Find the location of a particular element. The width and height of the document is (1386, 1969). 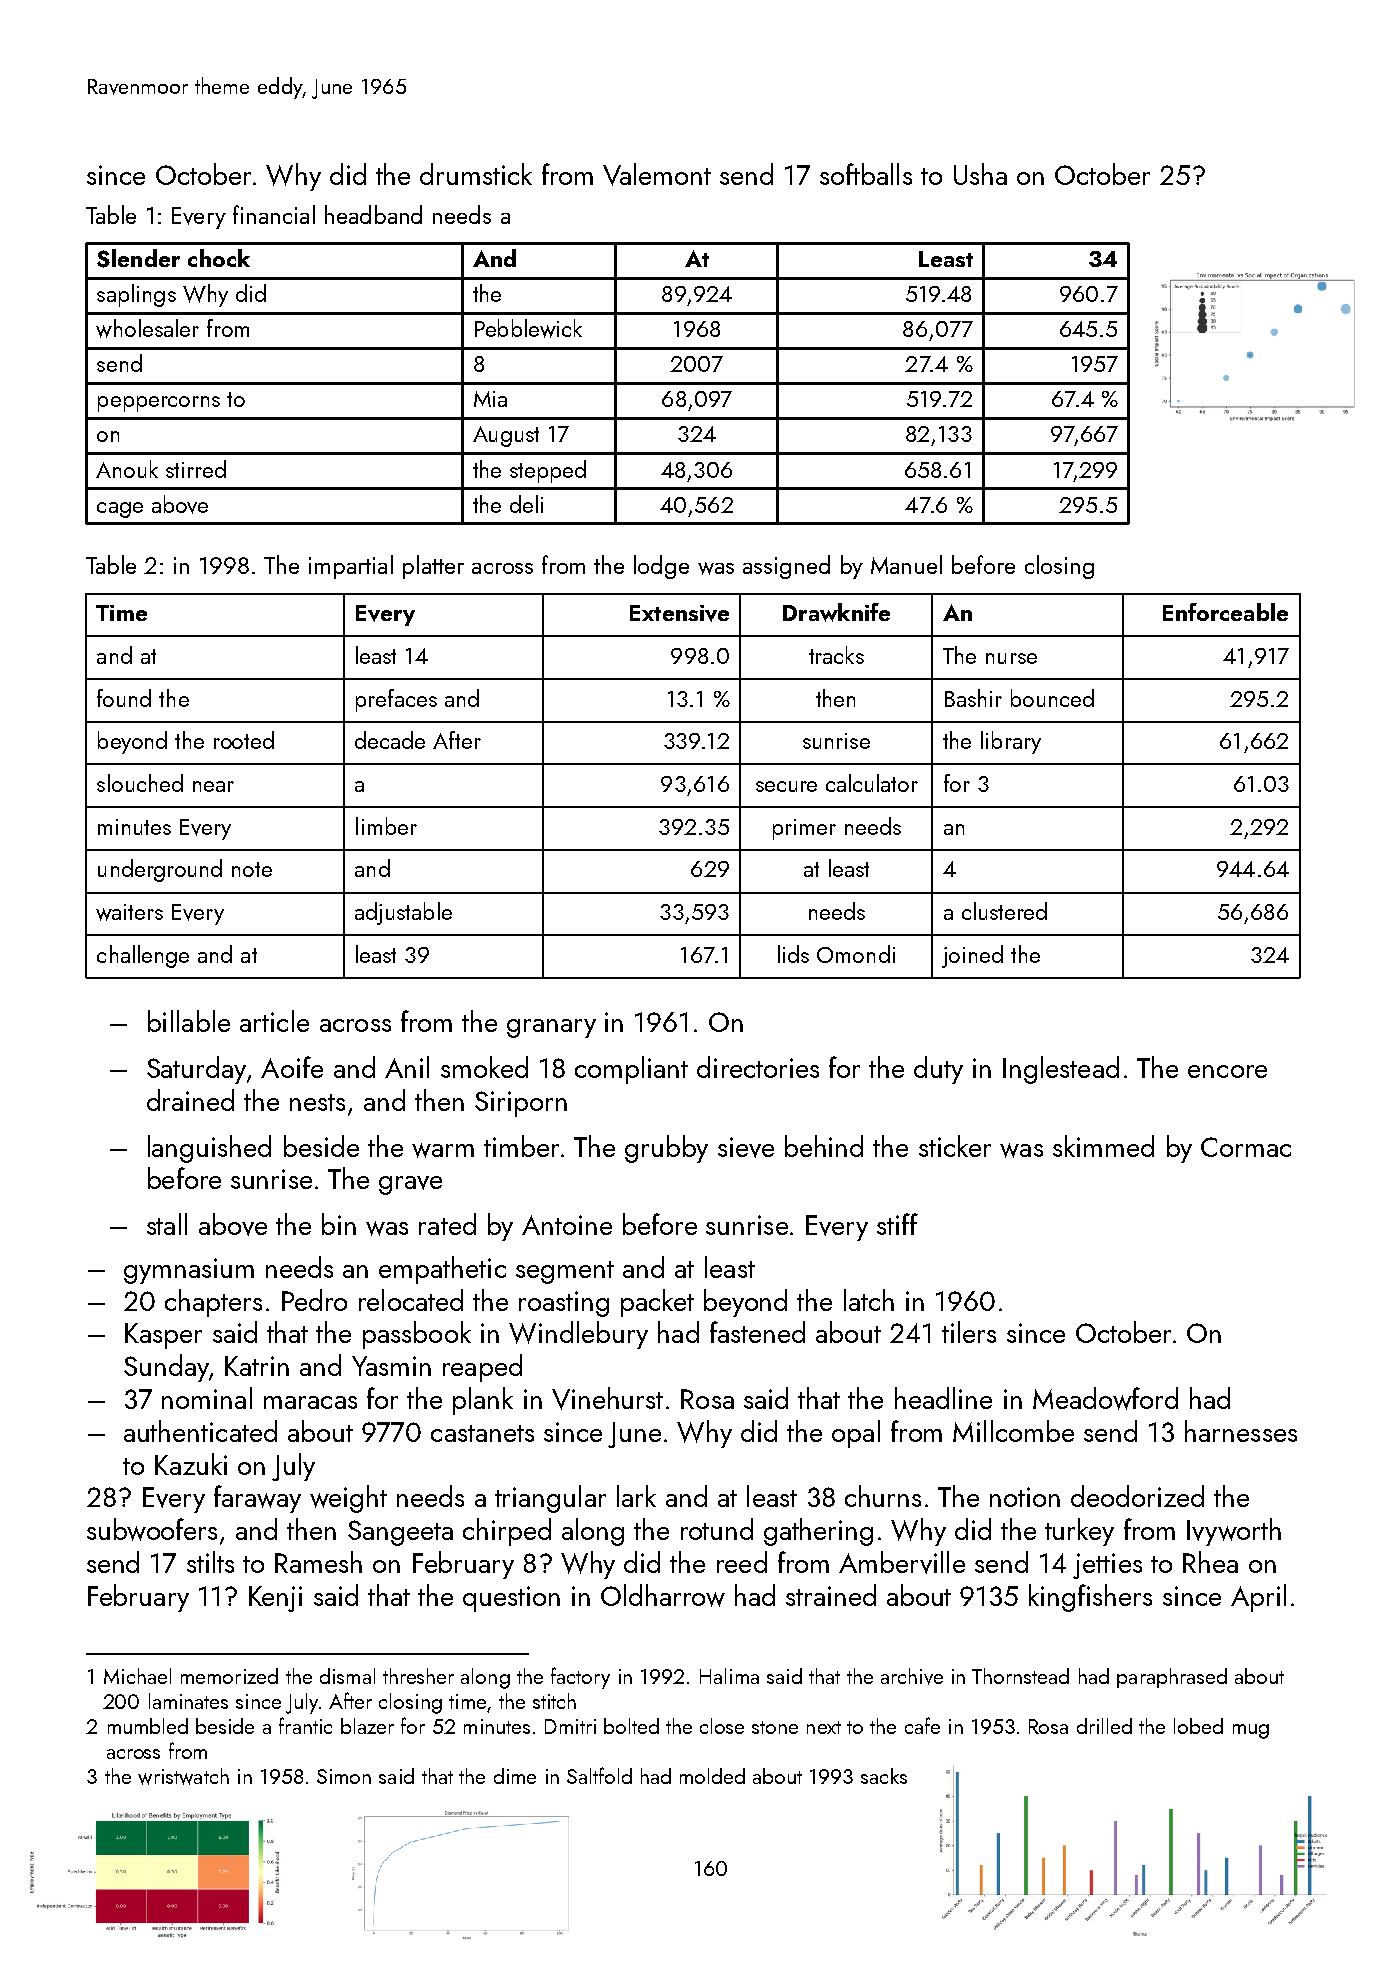

deli is located at coordinates (526, 504).
